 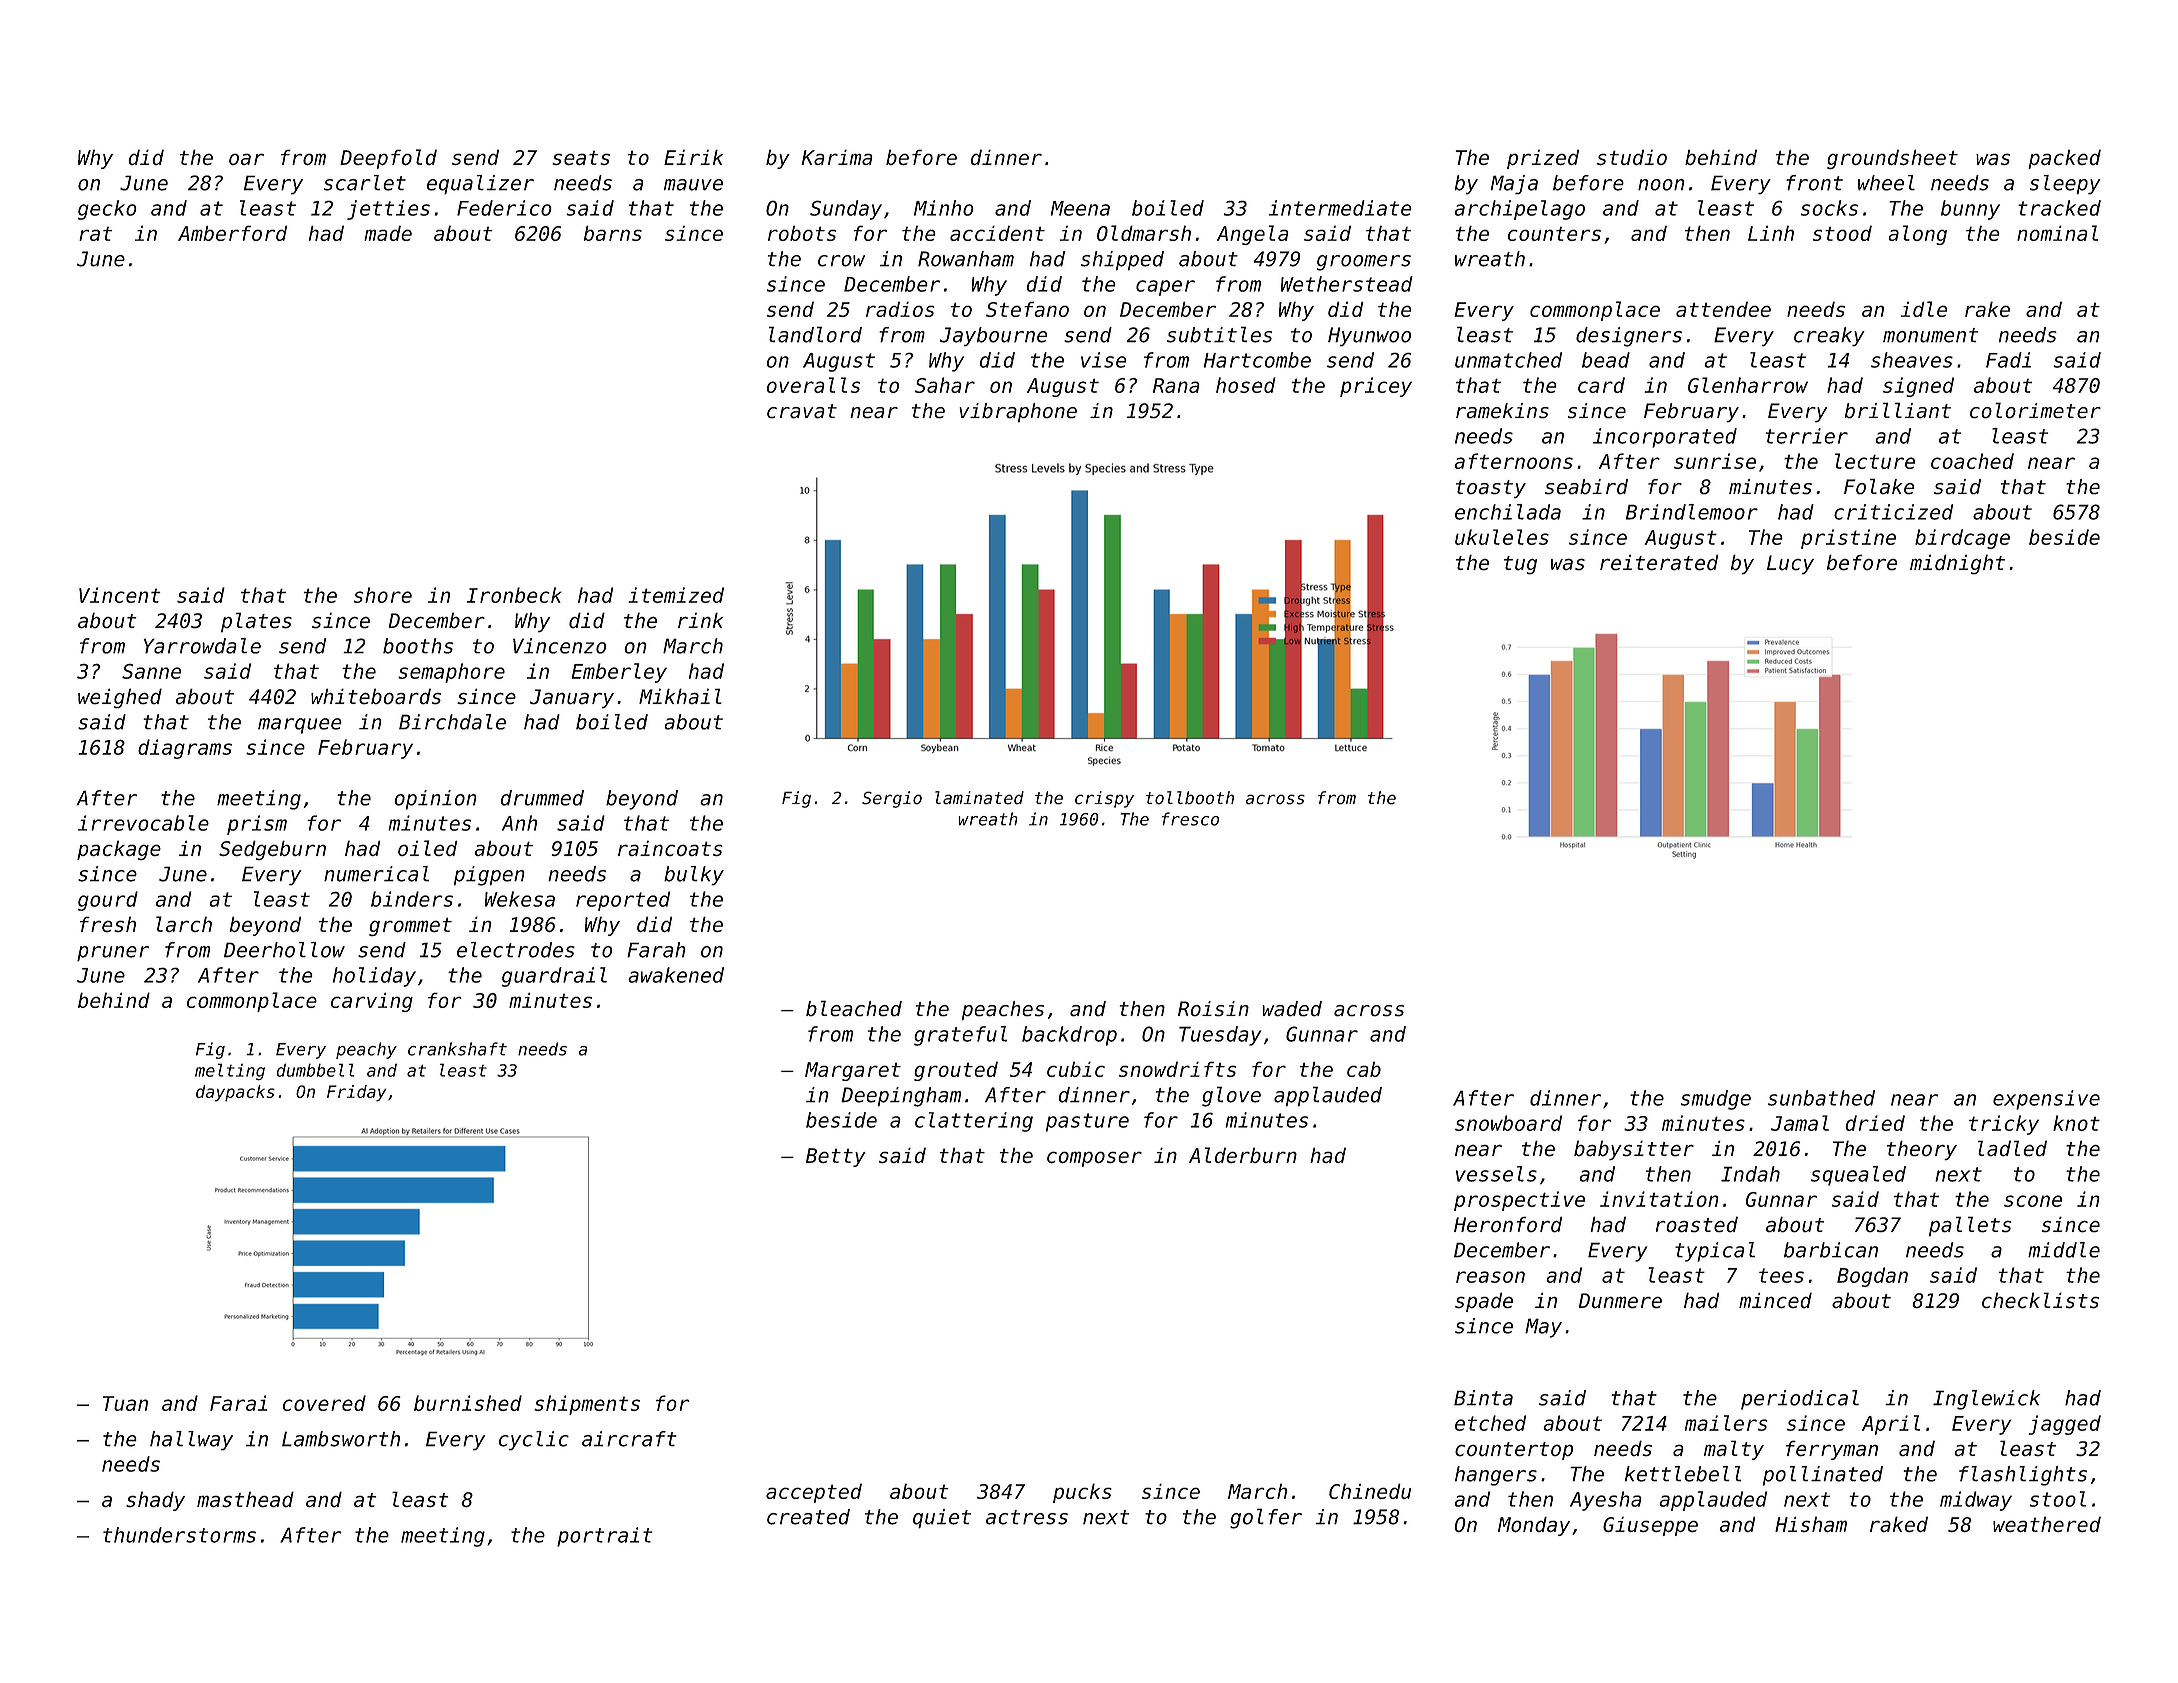 What do you see at coordinates (581, 158) in the screenshot?
I see `seats` at bounding box center [581, 158].
